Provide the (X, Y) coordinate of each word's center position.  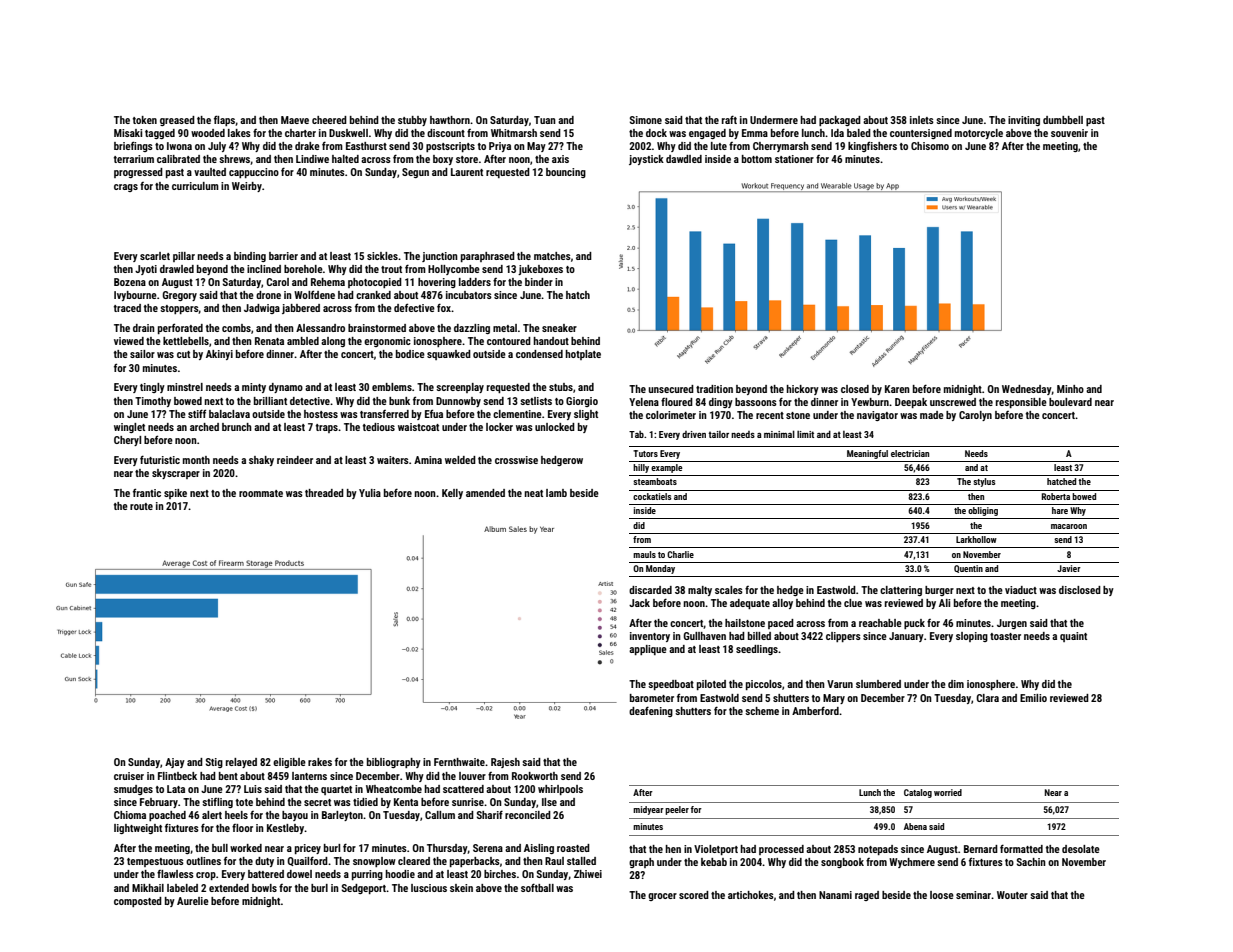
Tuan (545, 120)
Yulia (370, 493)
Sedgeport (364, 889)
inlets (922, 120)
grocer (662, 897)
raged (867, 896)
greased (177, 121)
